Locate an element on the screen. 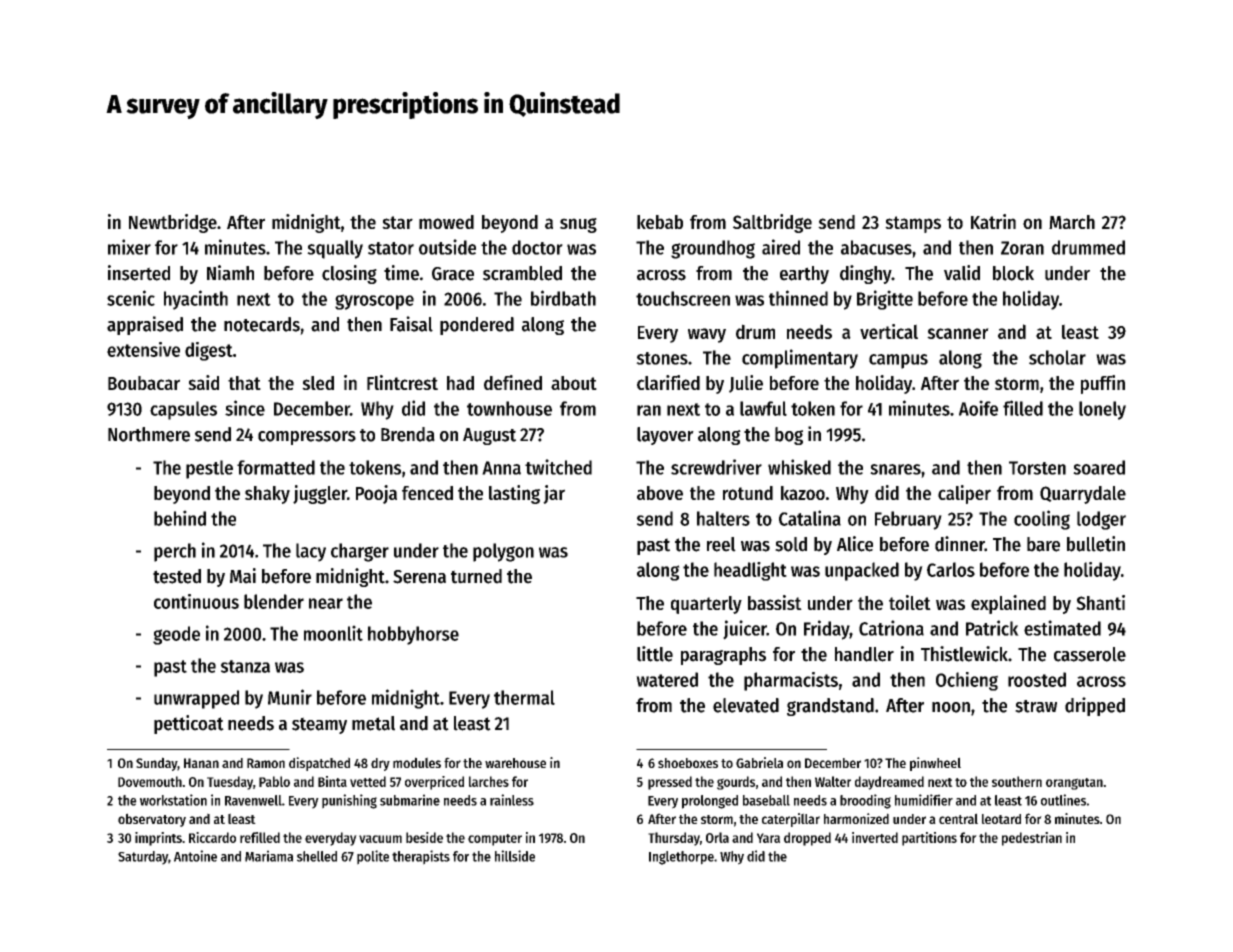 The width and height of the screenshot is (1233, 952). straw is located at coordinates (1036, 706).
